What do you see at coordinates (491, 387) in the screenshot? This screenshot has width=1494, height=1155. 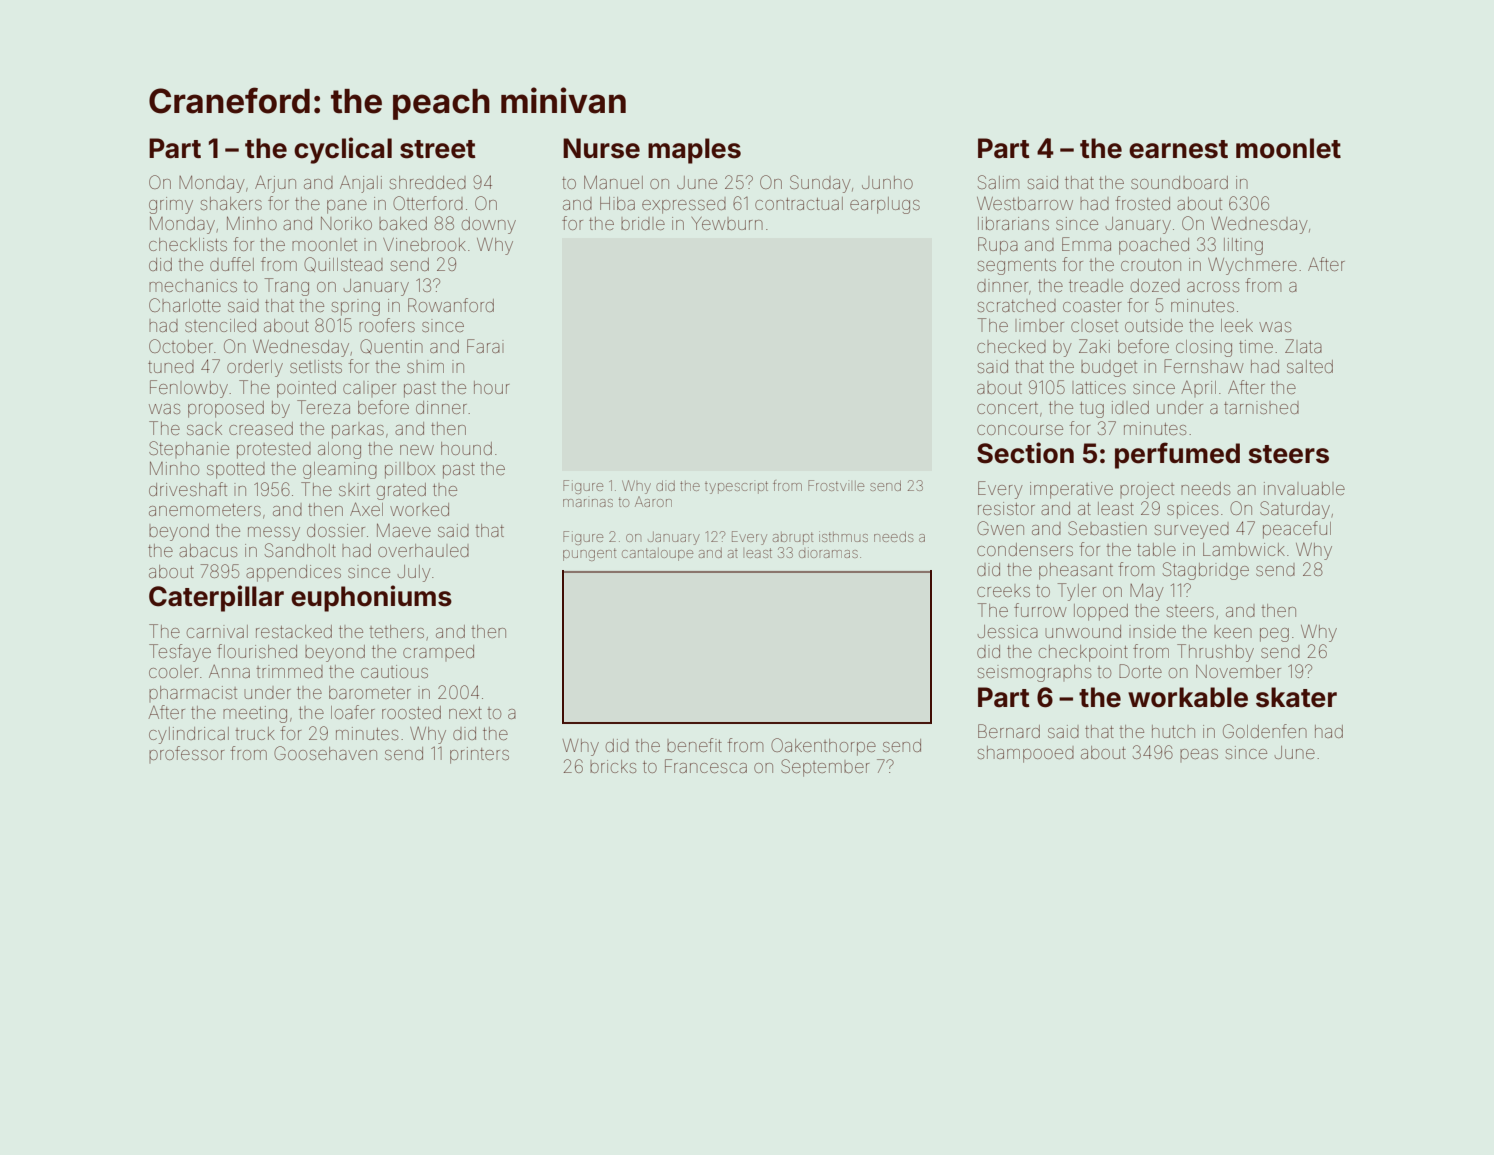 I see `hour` at bounding box center [491, 387].
